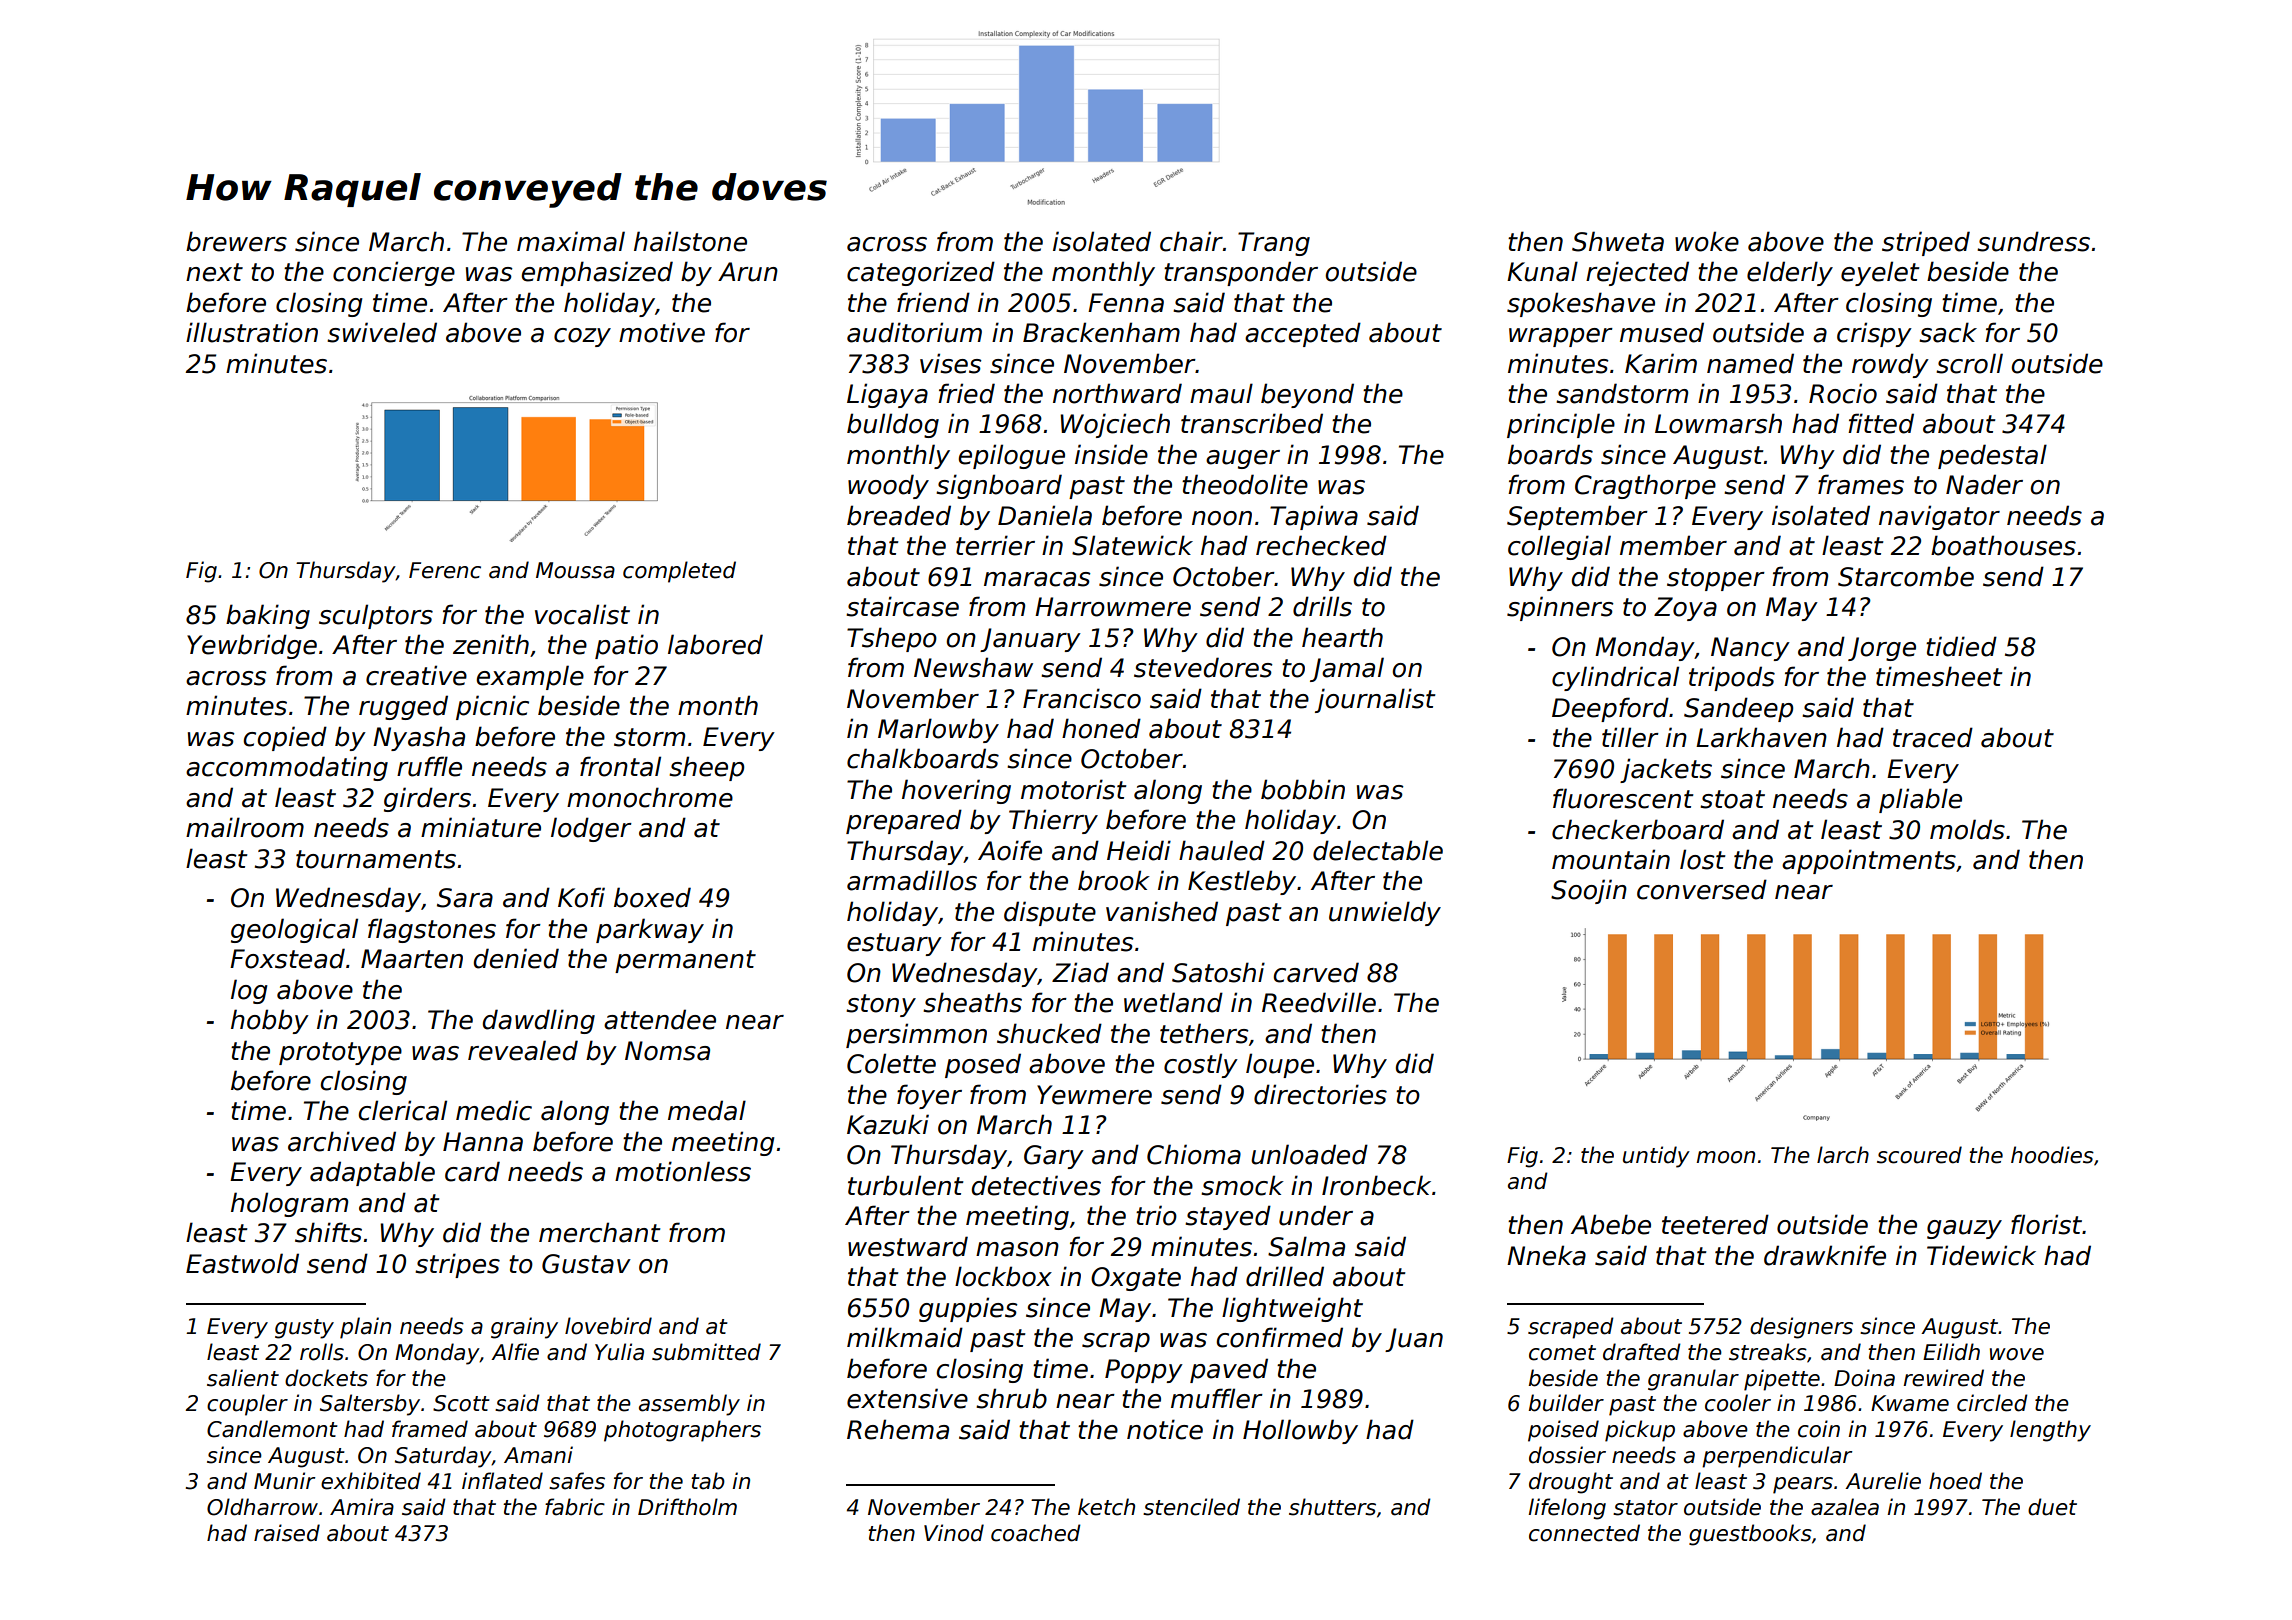 The height and width of the screenshot is (1620, 2292). I want to click on Ironbeck, so click(1376, 1185).
